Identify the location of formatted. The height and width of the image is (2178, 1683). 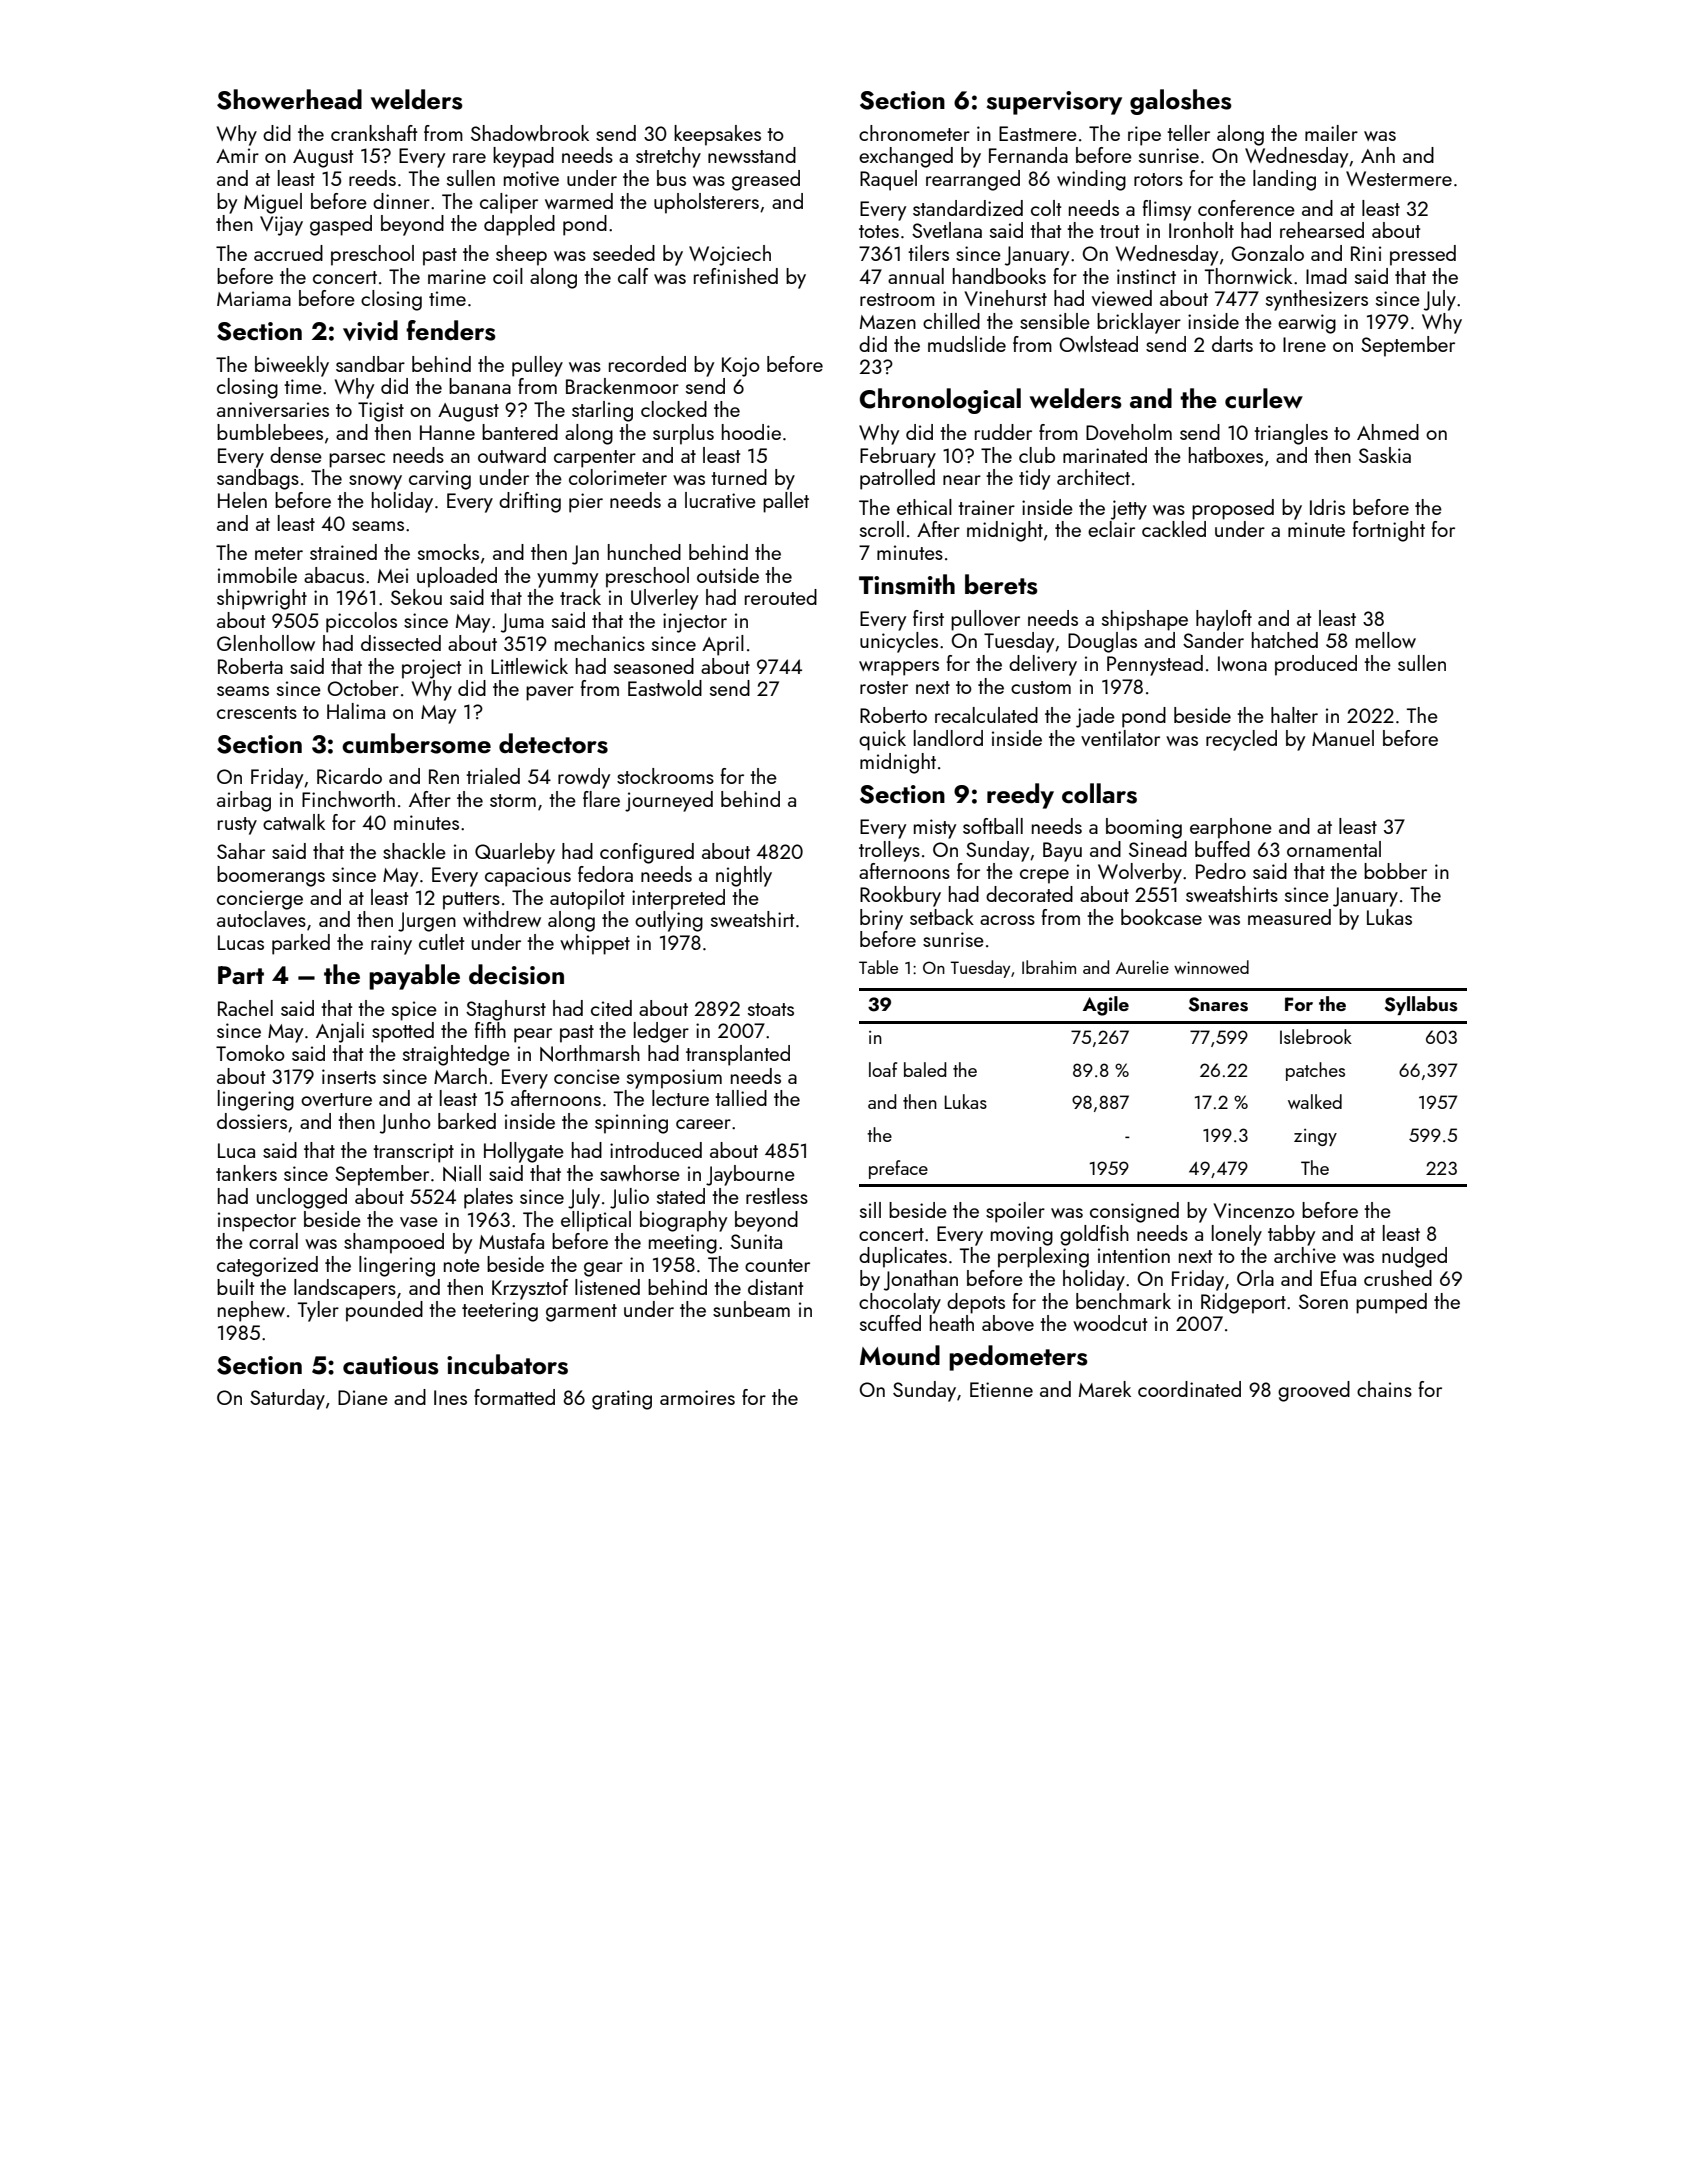
(514, 1397).
